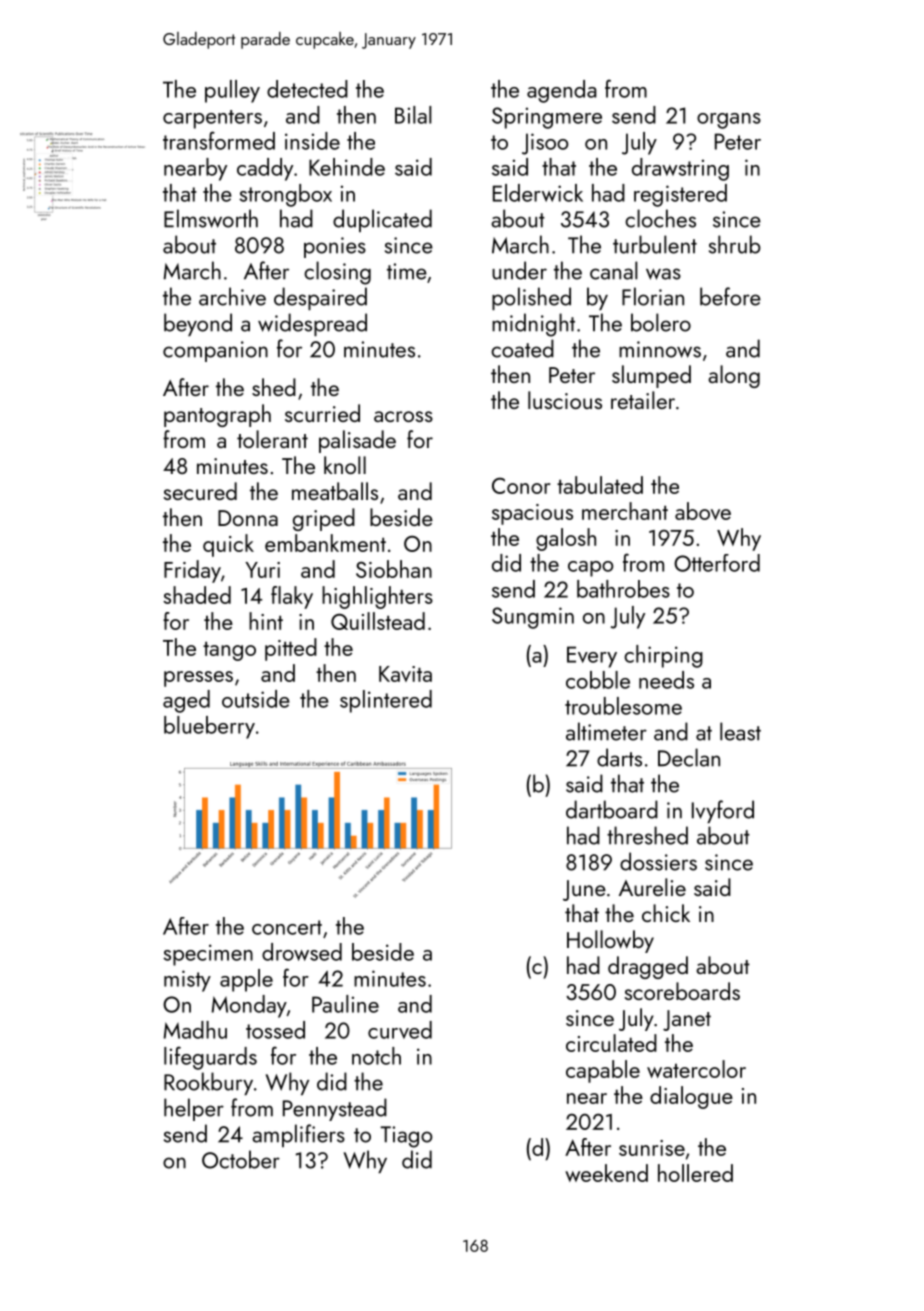  Describe the element at coordinates (194, 1109) in the page. I see `helper` at that location.
